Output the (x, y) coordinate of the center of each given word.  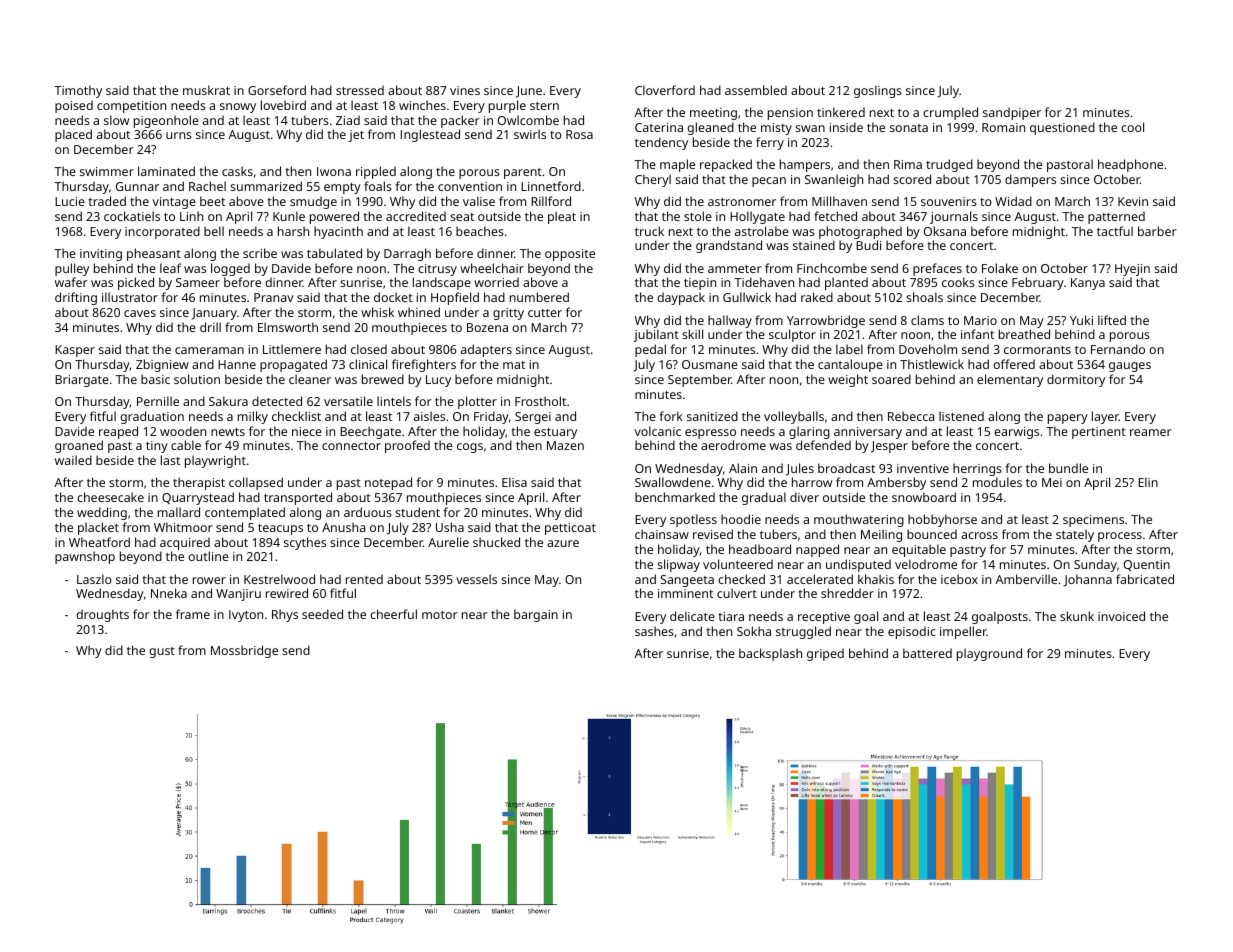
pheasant (154, 254)
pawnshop (85, 557)
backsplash (770, 654)
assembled (756, 90)
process (1120, 537)
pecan (769, 182)
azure (563, 543)
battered (927, 653)
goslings (878, 91)
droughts (102, 615)
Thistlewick (932, 364)
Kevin (1133, 201)
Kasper (75, 351)
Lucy (438, 381)
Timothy (78, 91)
